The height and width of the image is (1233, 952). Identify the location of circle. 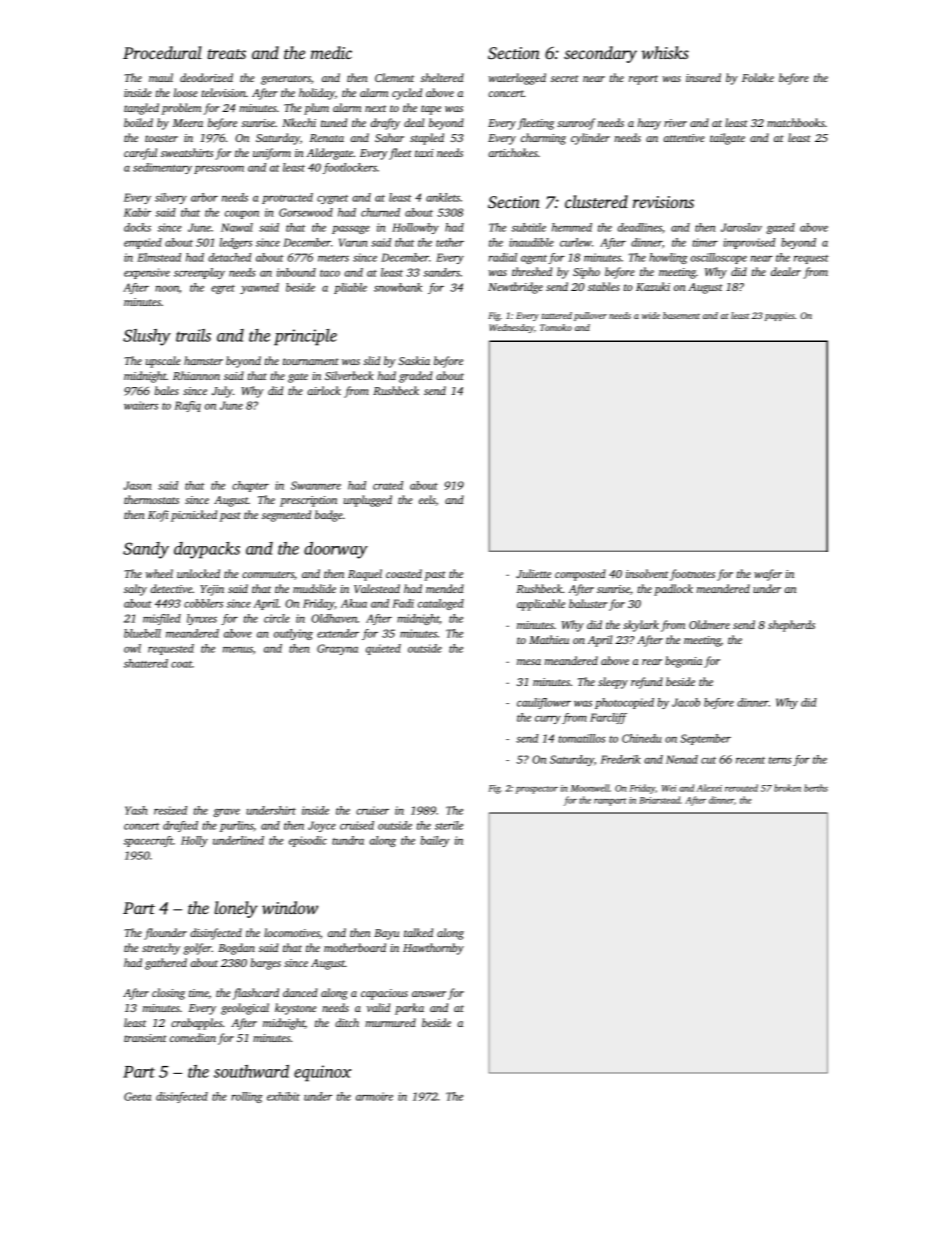
(277, 618).
